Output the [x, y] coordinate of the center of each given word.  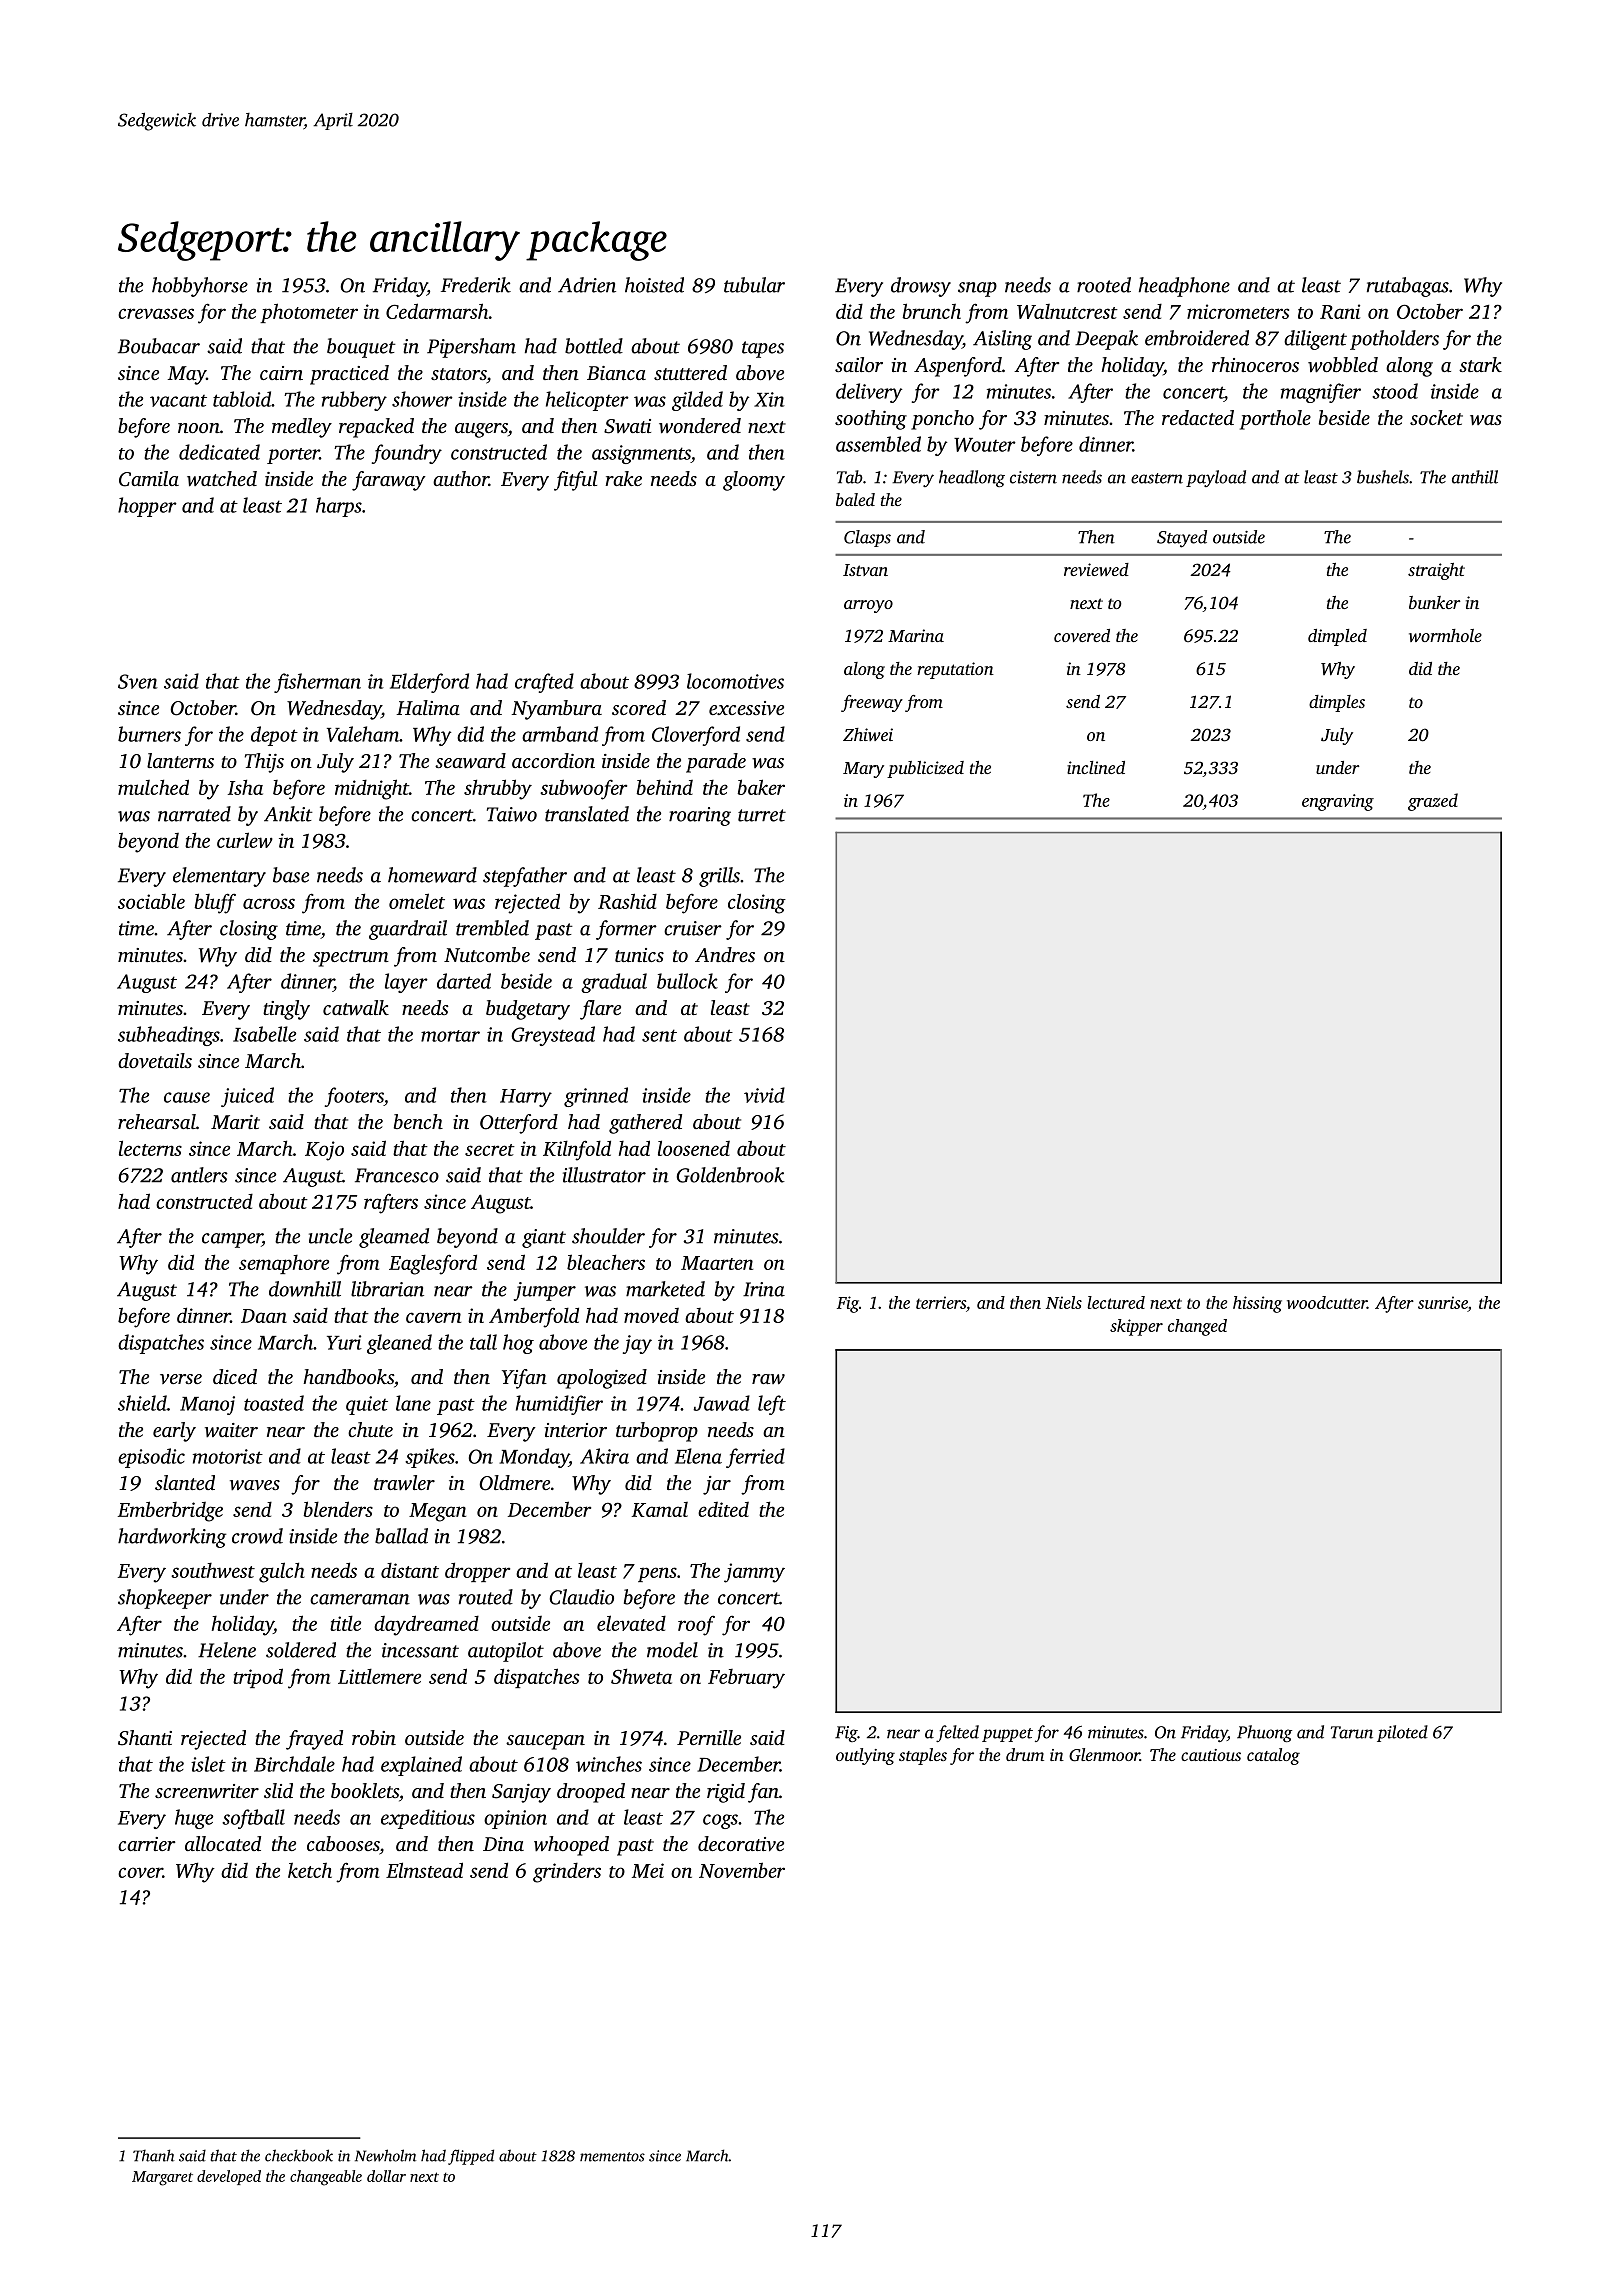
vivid [764, 1095]
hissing [1257, 1304]
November [742, 1870]
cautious [1211, 1755]
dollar [386, 2176]
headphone [1184, 287]
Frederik [476, 285]
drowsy [921, 287]
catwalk [356, 1008]
